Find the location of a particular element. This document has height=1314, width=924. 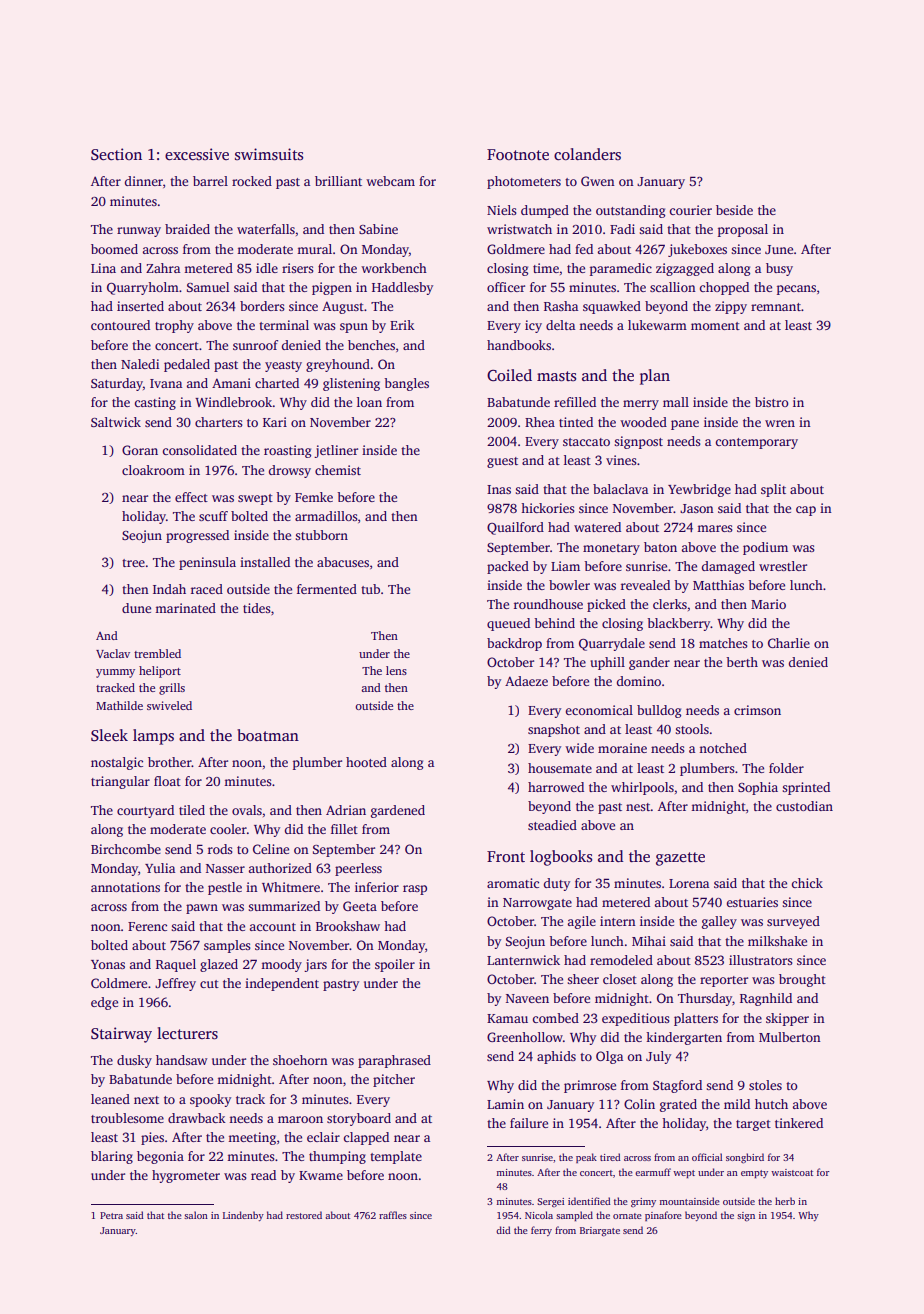

Sleek is located at coordinates (109, 735).
